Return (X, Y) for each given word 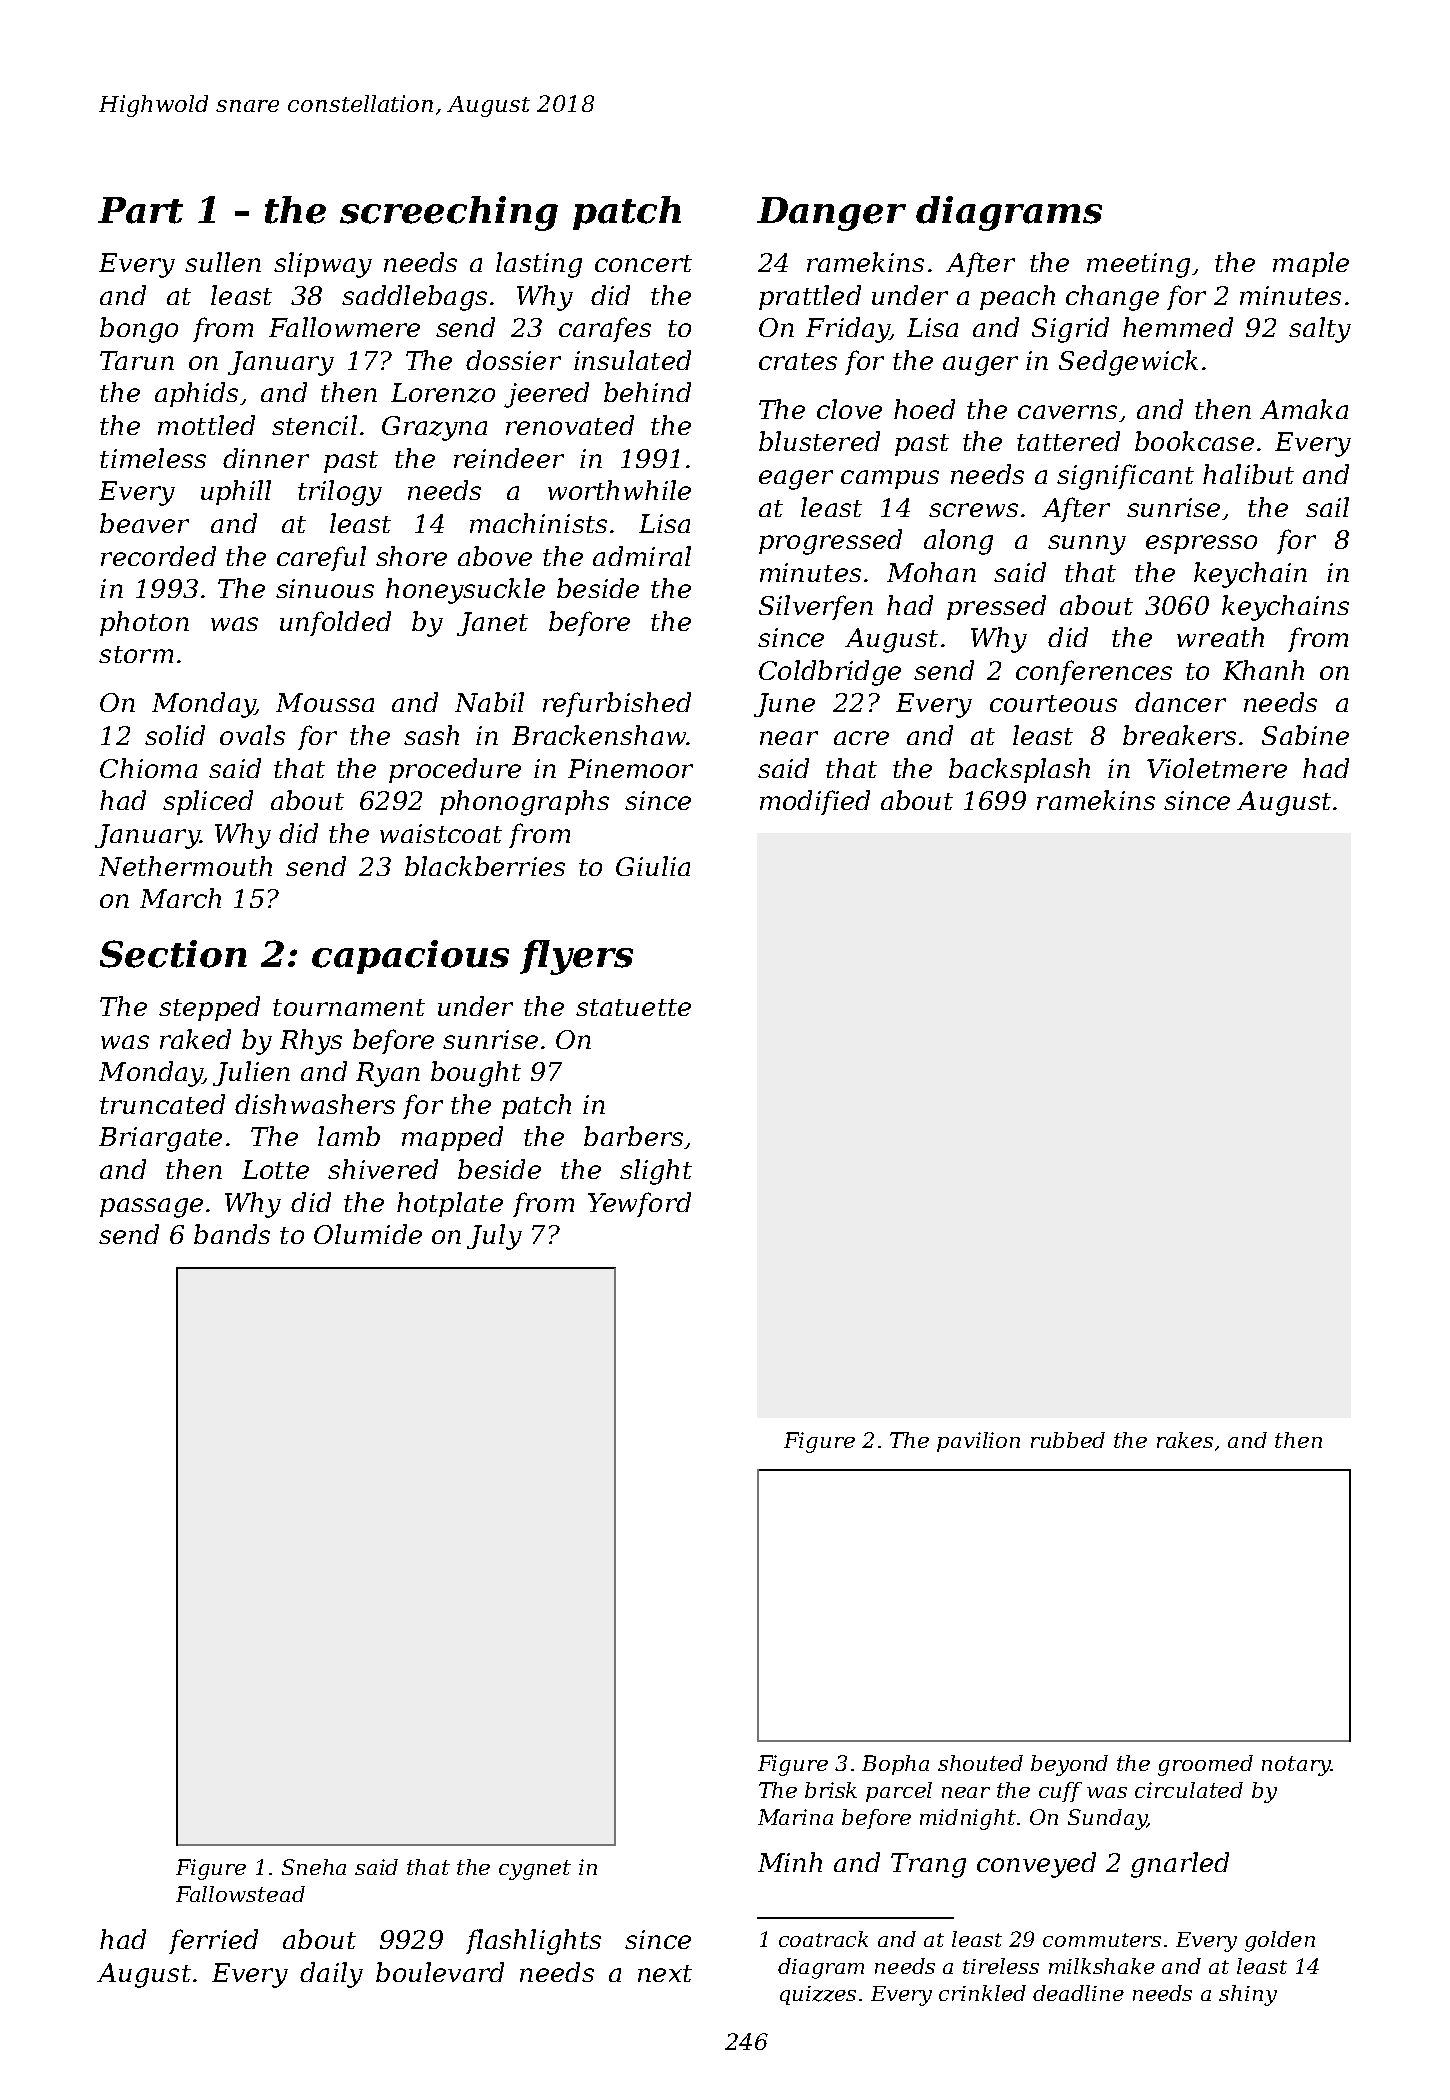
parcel (899, 1792)
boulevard (440, 1972)
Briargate (160, 1139)
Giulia (653, 866)
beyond (1069, 1765)
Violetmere (1217, 768)
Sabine (1305, 735)
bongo (139, 330)
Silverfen (816, 607)
